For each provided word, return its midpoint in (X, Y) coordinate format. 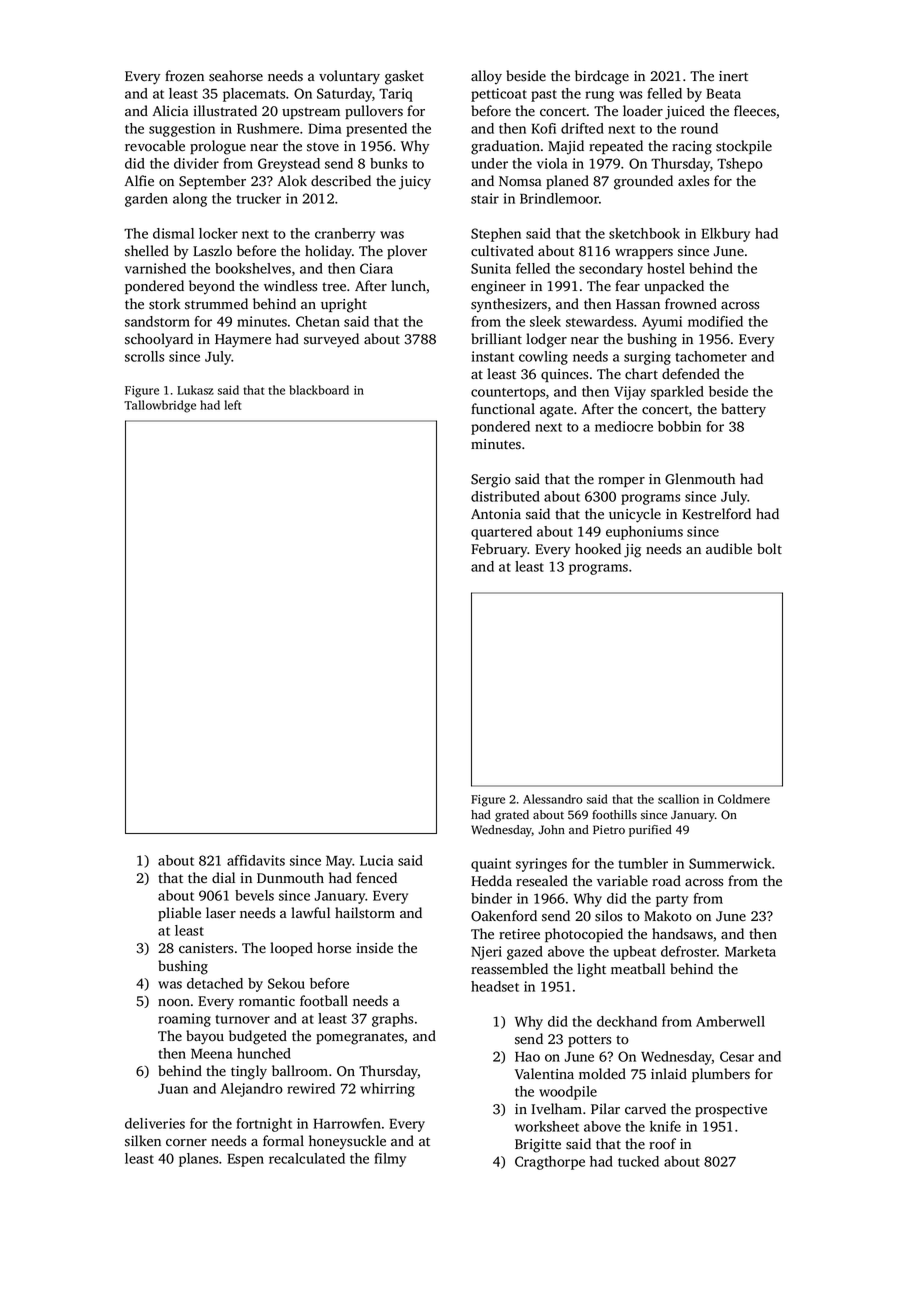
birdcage (602, 77)
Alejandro (252, 1090)
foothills (614, 814)
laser (221, 913)
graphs (392, 1020)
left (232, 405)
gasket (404, 77)
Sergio (491, 481)
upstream (311, 113)
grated (512, 816)
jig (632, 551)
